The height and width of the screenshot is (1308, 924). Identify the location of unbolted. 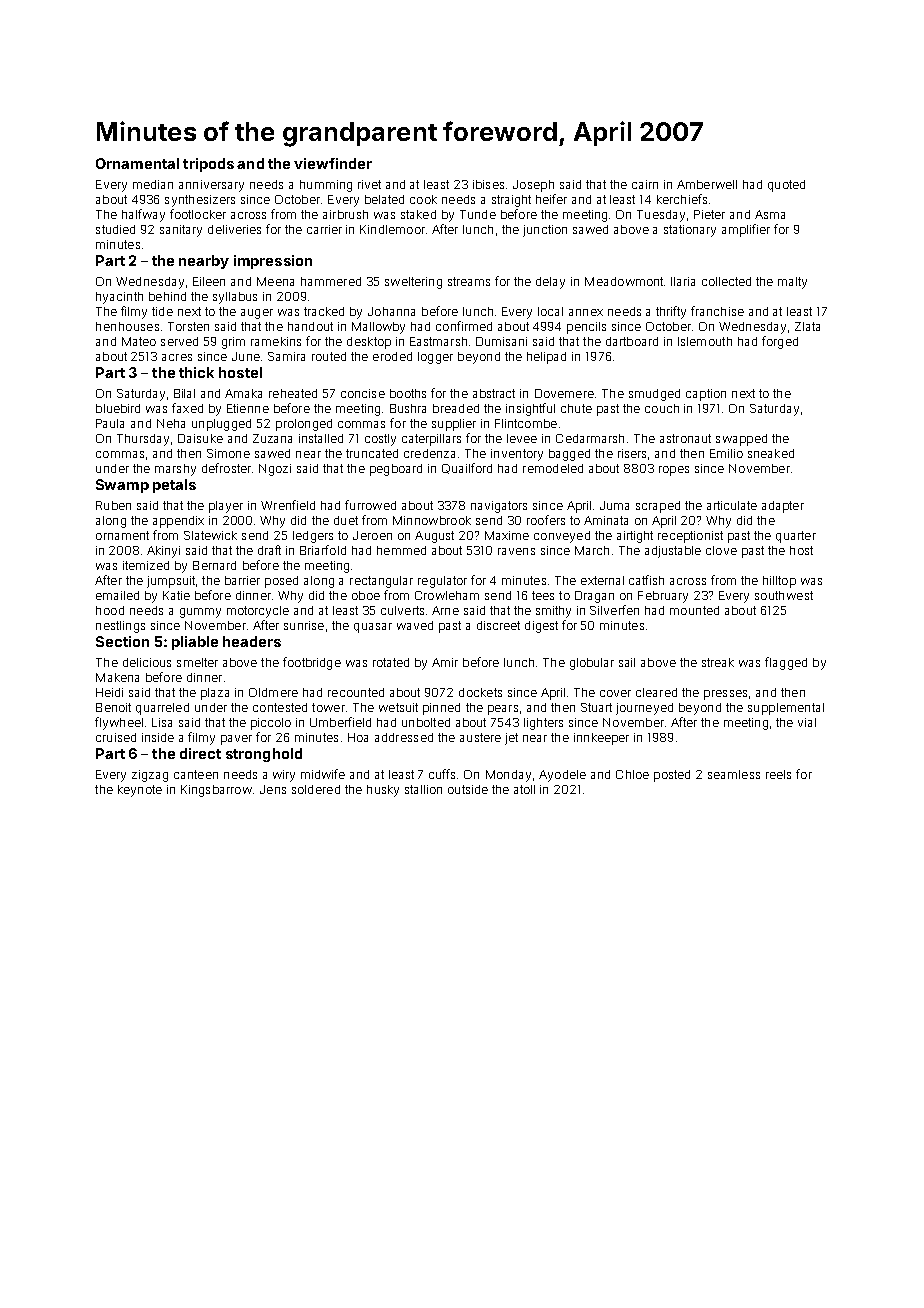
(426, 722).
